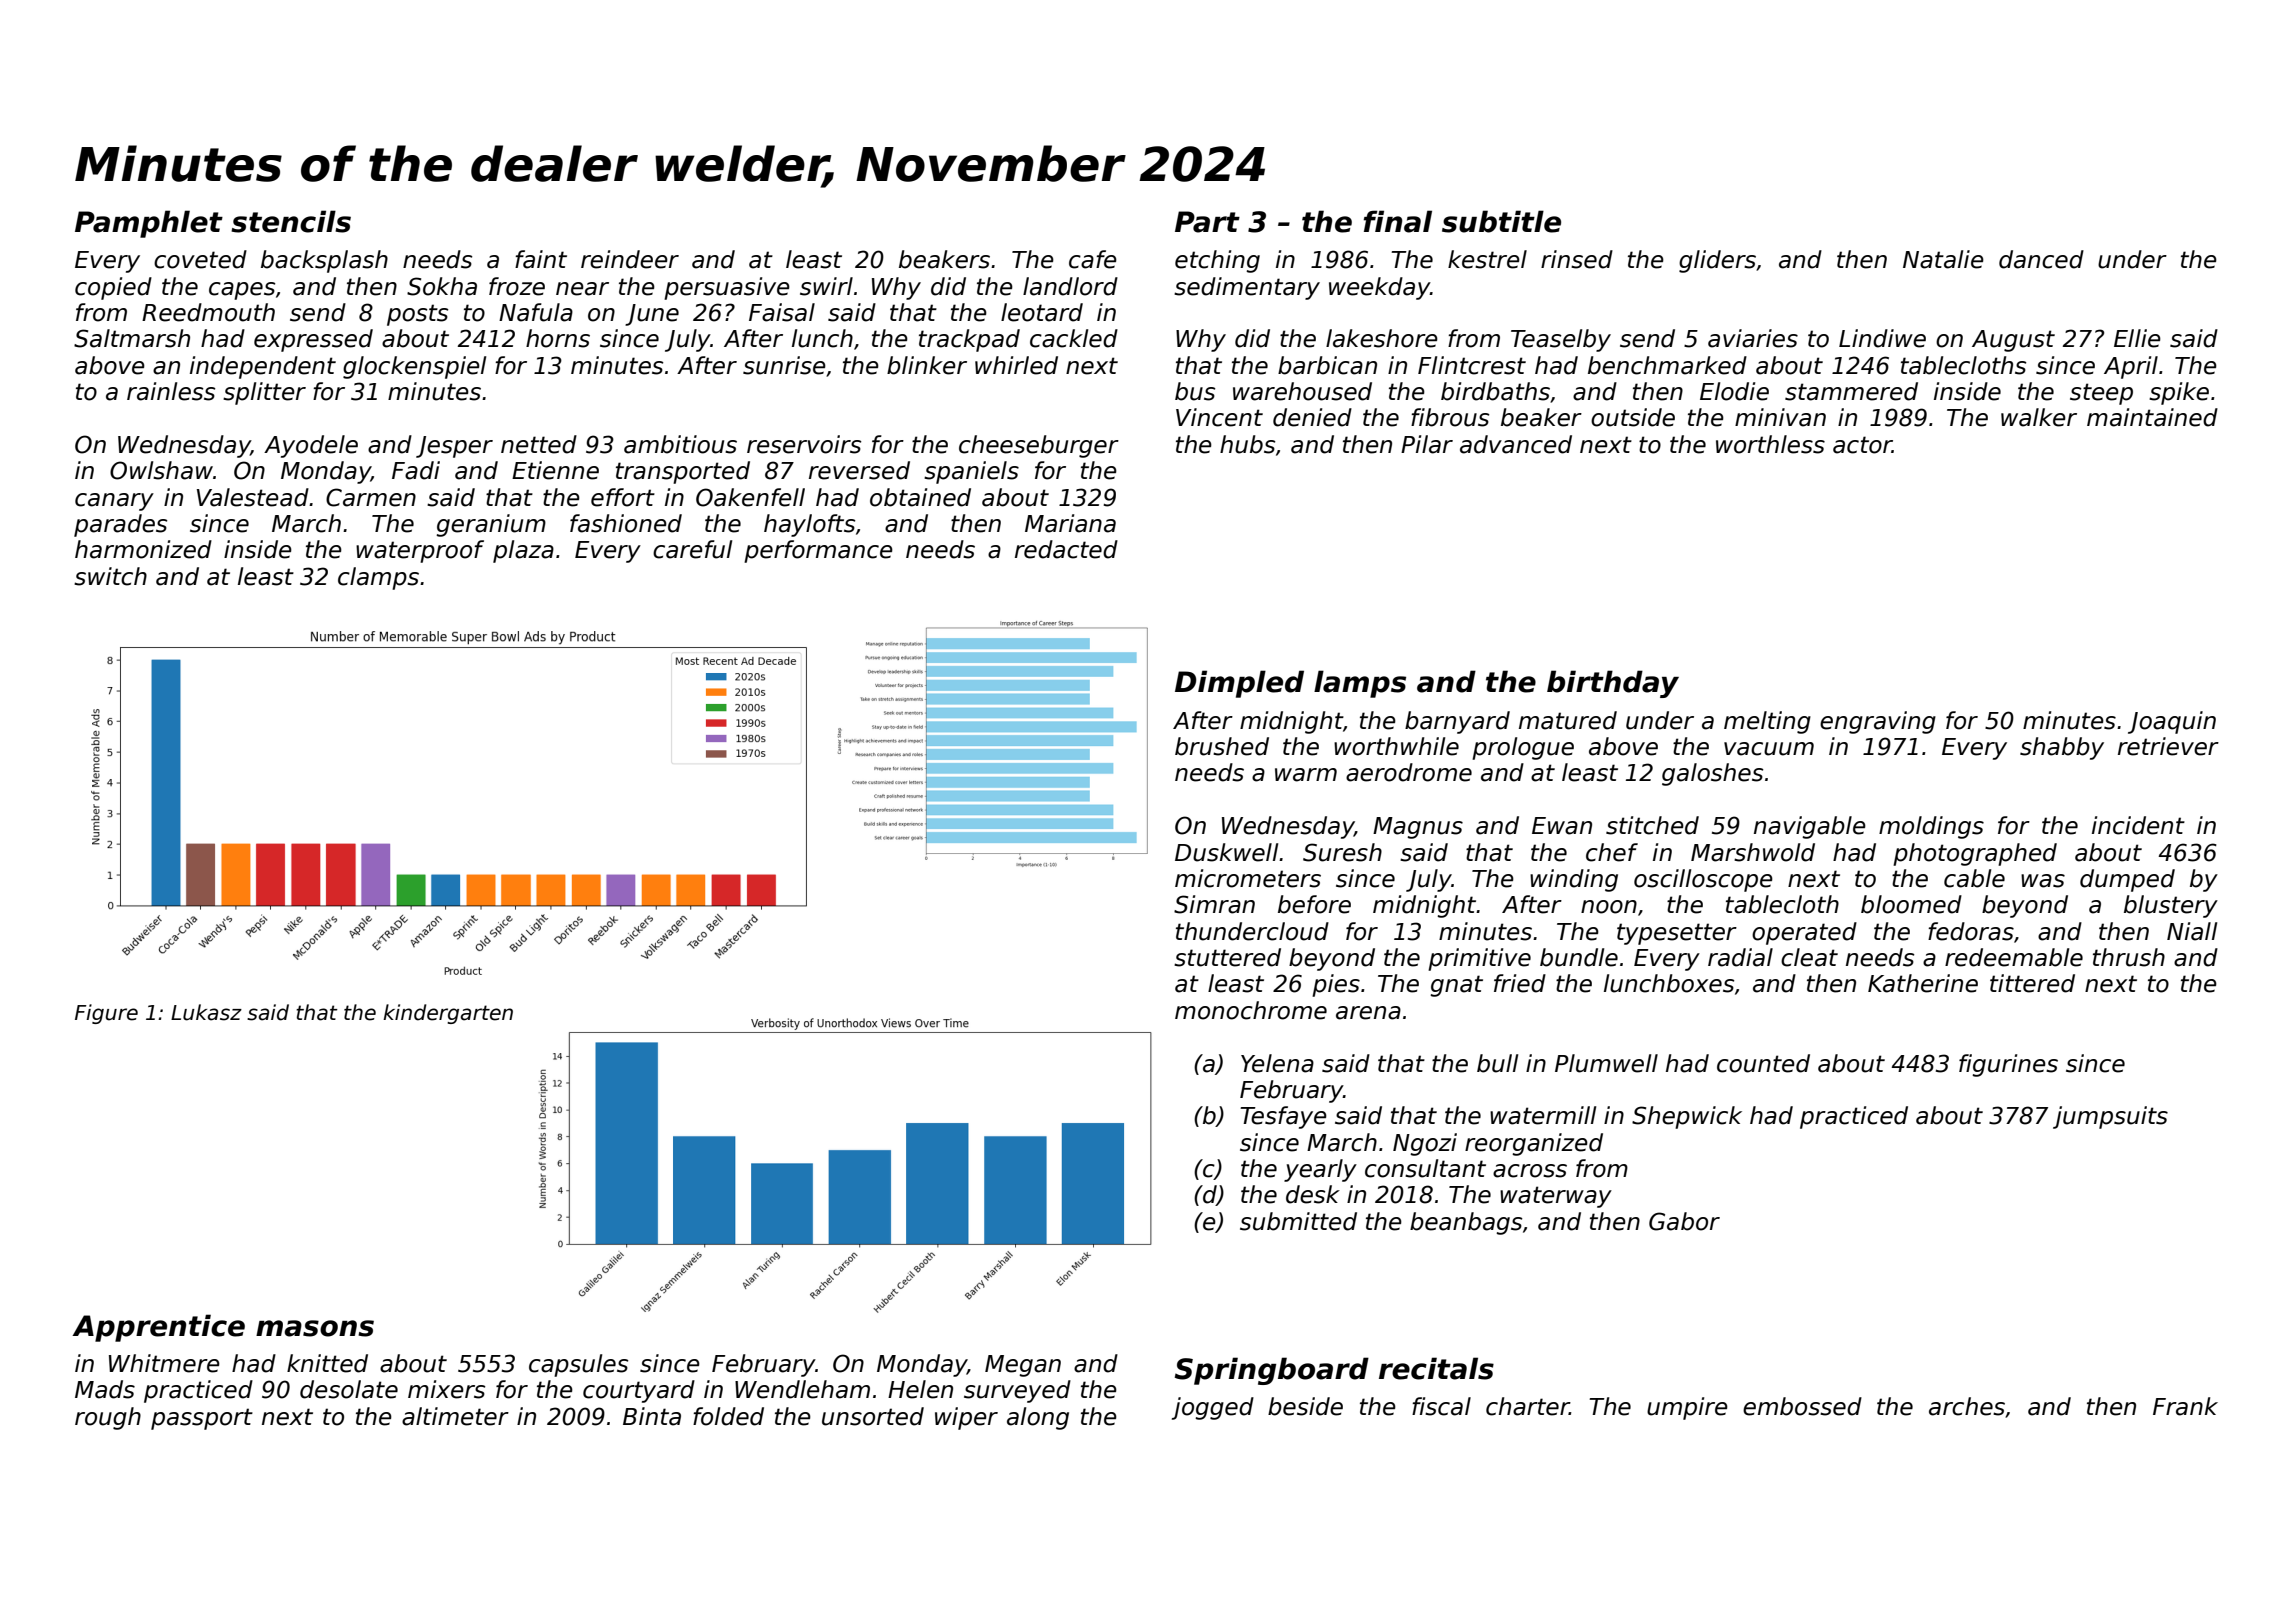 This screenshot has height=1620, width=2292. Describe the element at coordinates (291, 221) in the screenshot. I see `stencils` at that location.
